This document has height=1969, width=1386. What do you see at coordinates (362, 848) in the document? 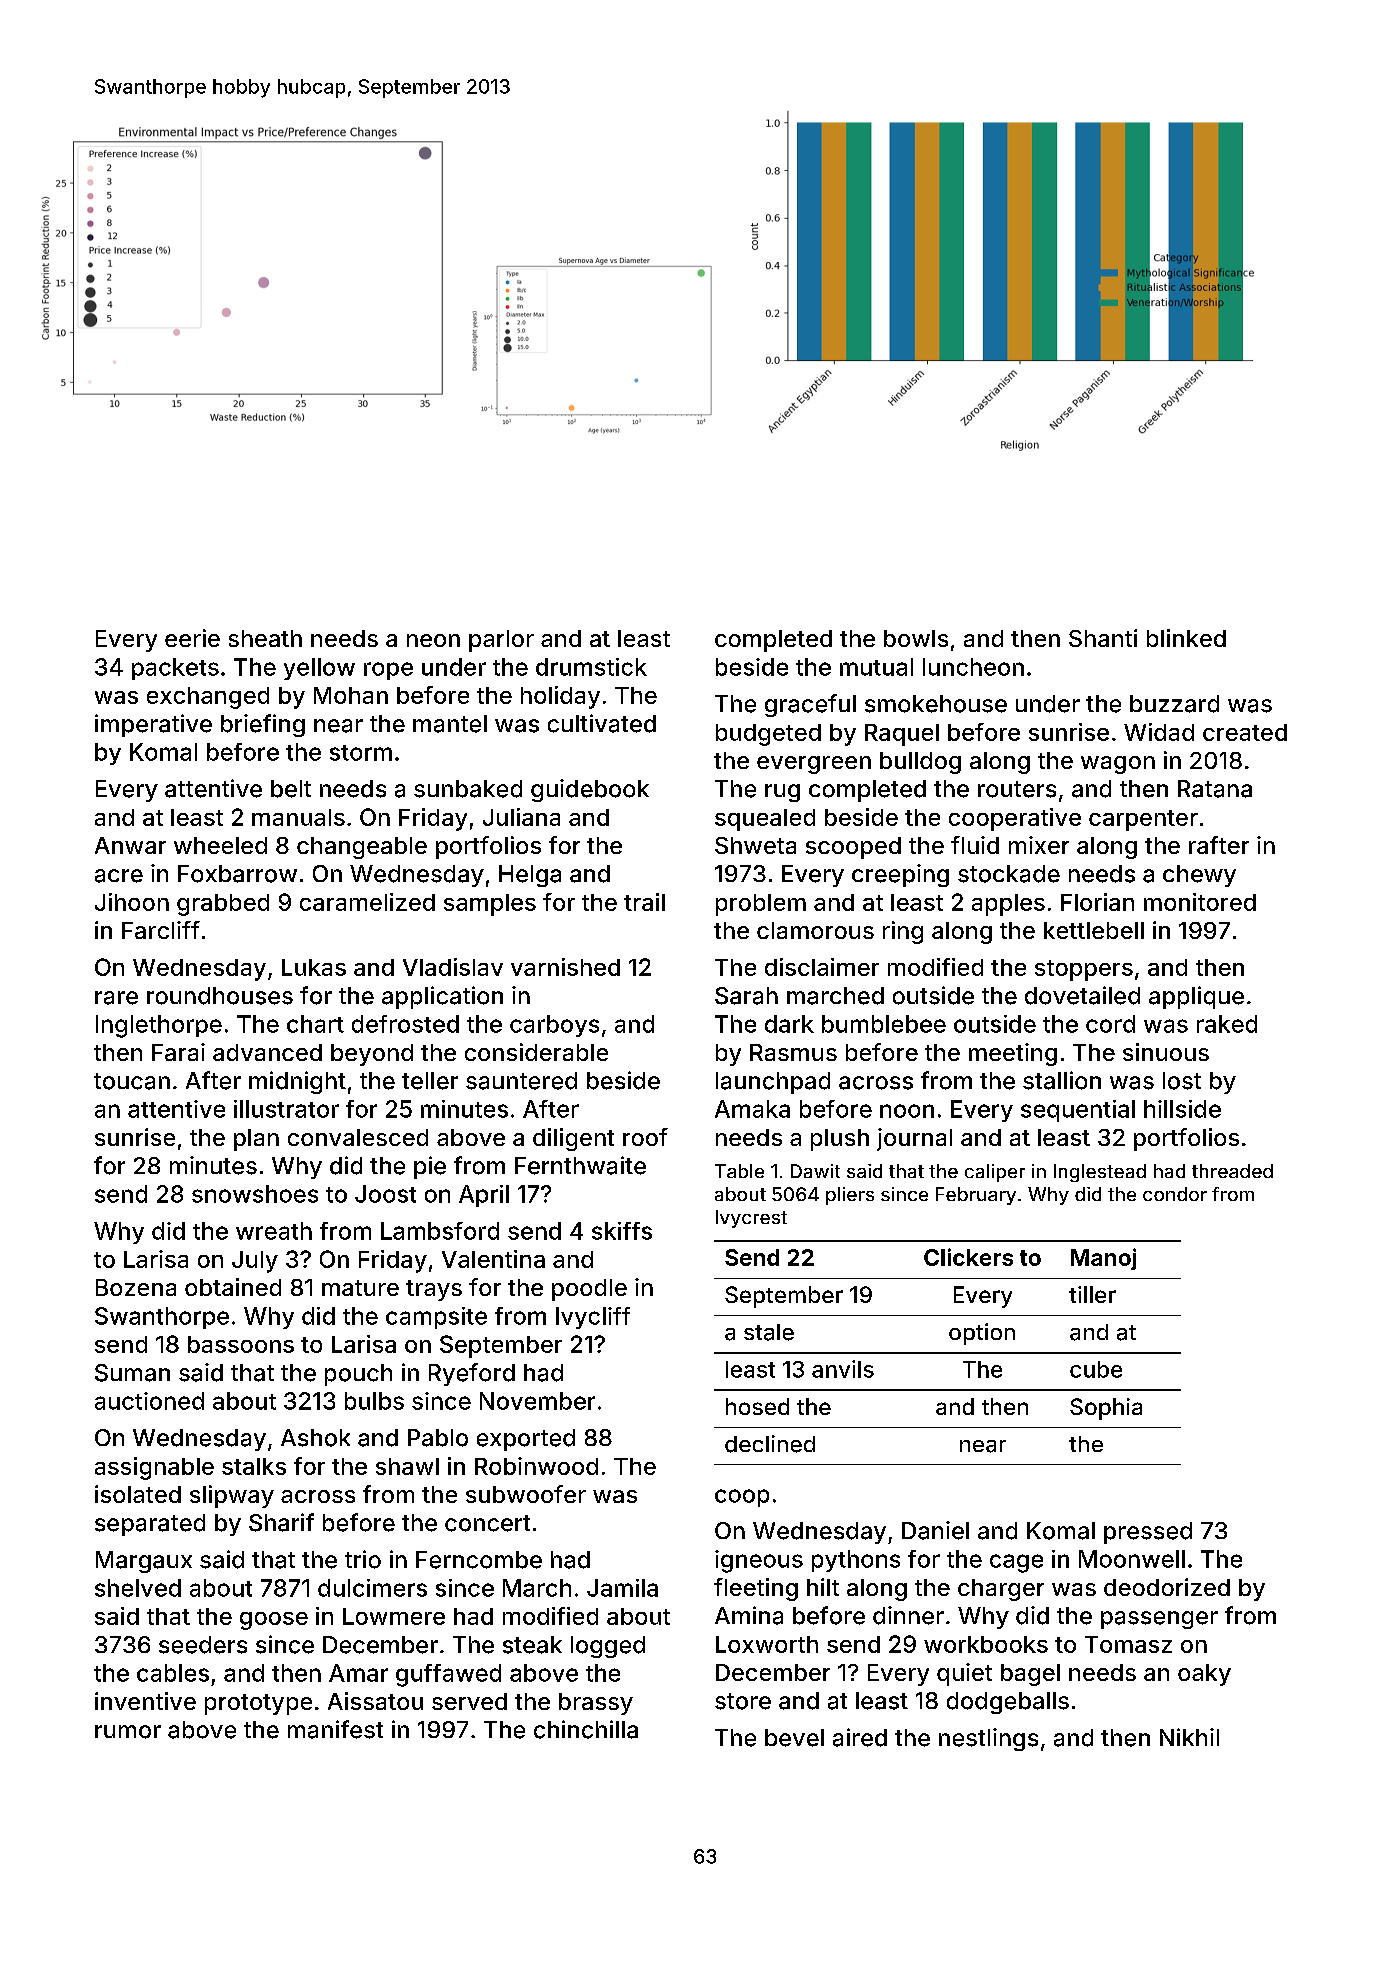
I see `changeable` at bounding box center [362, 848].
